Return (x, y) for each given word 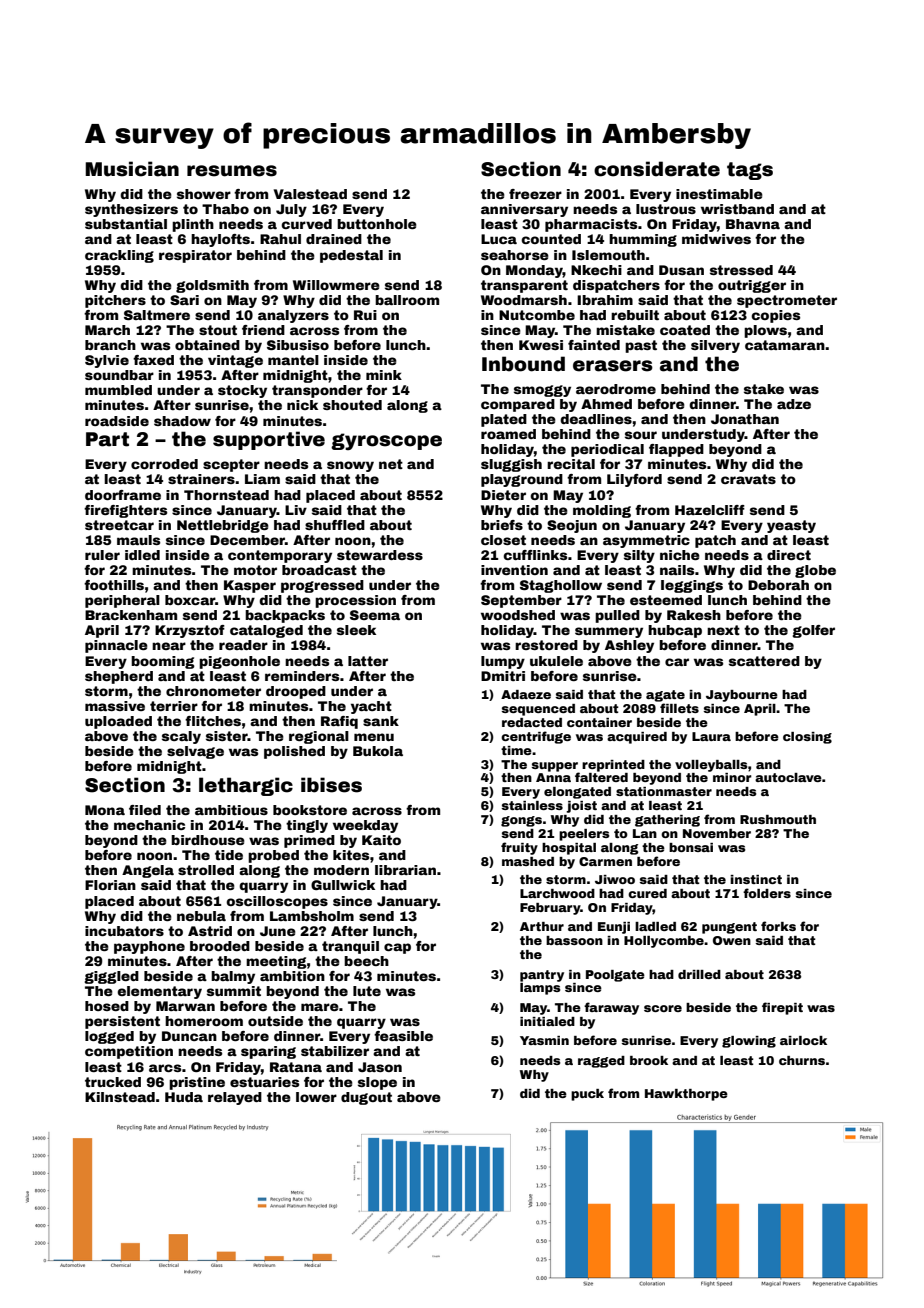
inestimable (719, 194)
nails (677, 570)
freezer (535, 194)
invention (514, 570)
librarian (405, 870)
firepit (782, 1008)
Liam (262, 479)
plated (504, 420)
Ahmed (606, 404)
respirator (195, 256)
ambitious (231, 810)
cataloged (266, 631)
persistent (122, 1022)
